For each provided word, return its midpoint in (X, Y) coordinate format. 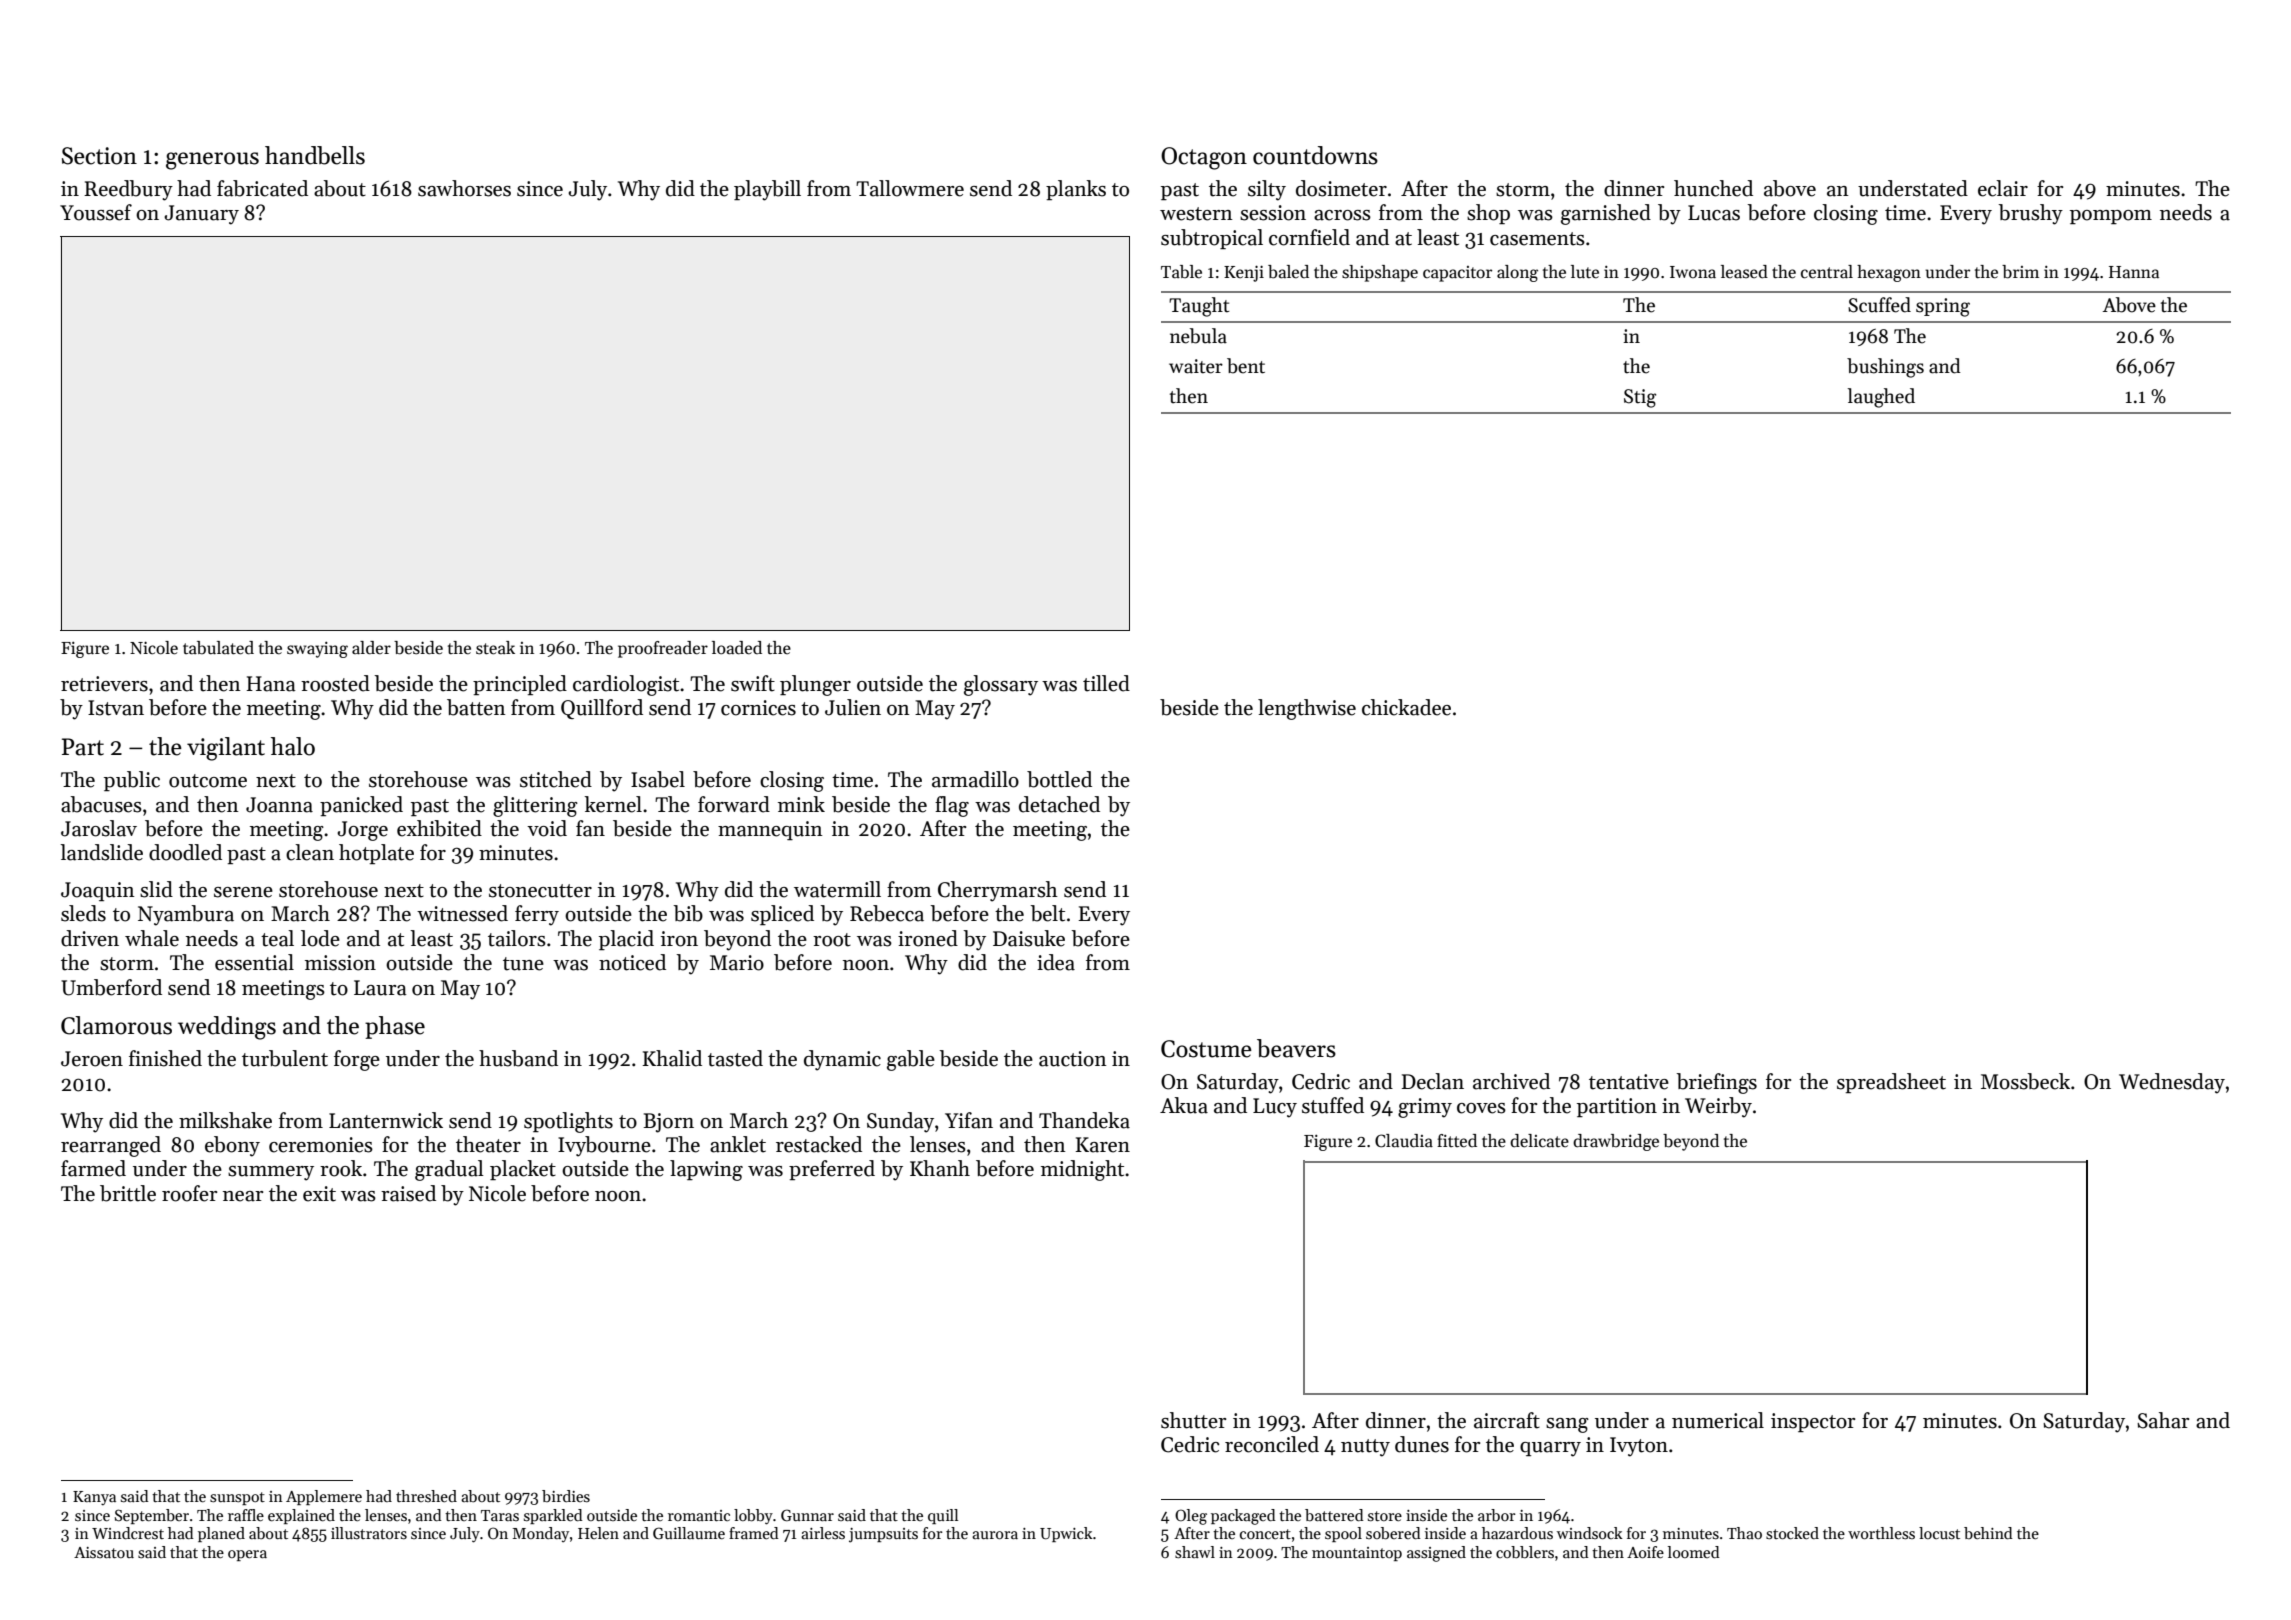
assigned (1436, 1554)
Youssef (96, 212)
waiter (1196, 366)
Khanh (940, 1168)
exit (319, 1194)
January (201, 215)
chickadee (1406, 707)
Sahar (2163, 1420)
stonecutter (540, 891)
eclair (2003, 188)
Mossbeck (2025, 1081)
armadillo (975, 779)
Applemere (324, 1497)
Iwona (1693, 272)
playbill (767, 190)
